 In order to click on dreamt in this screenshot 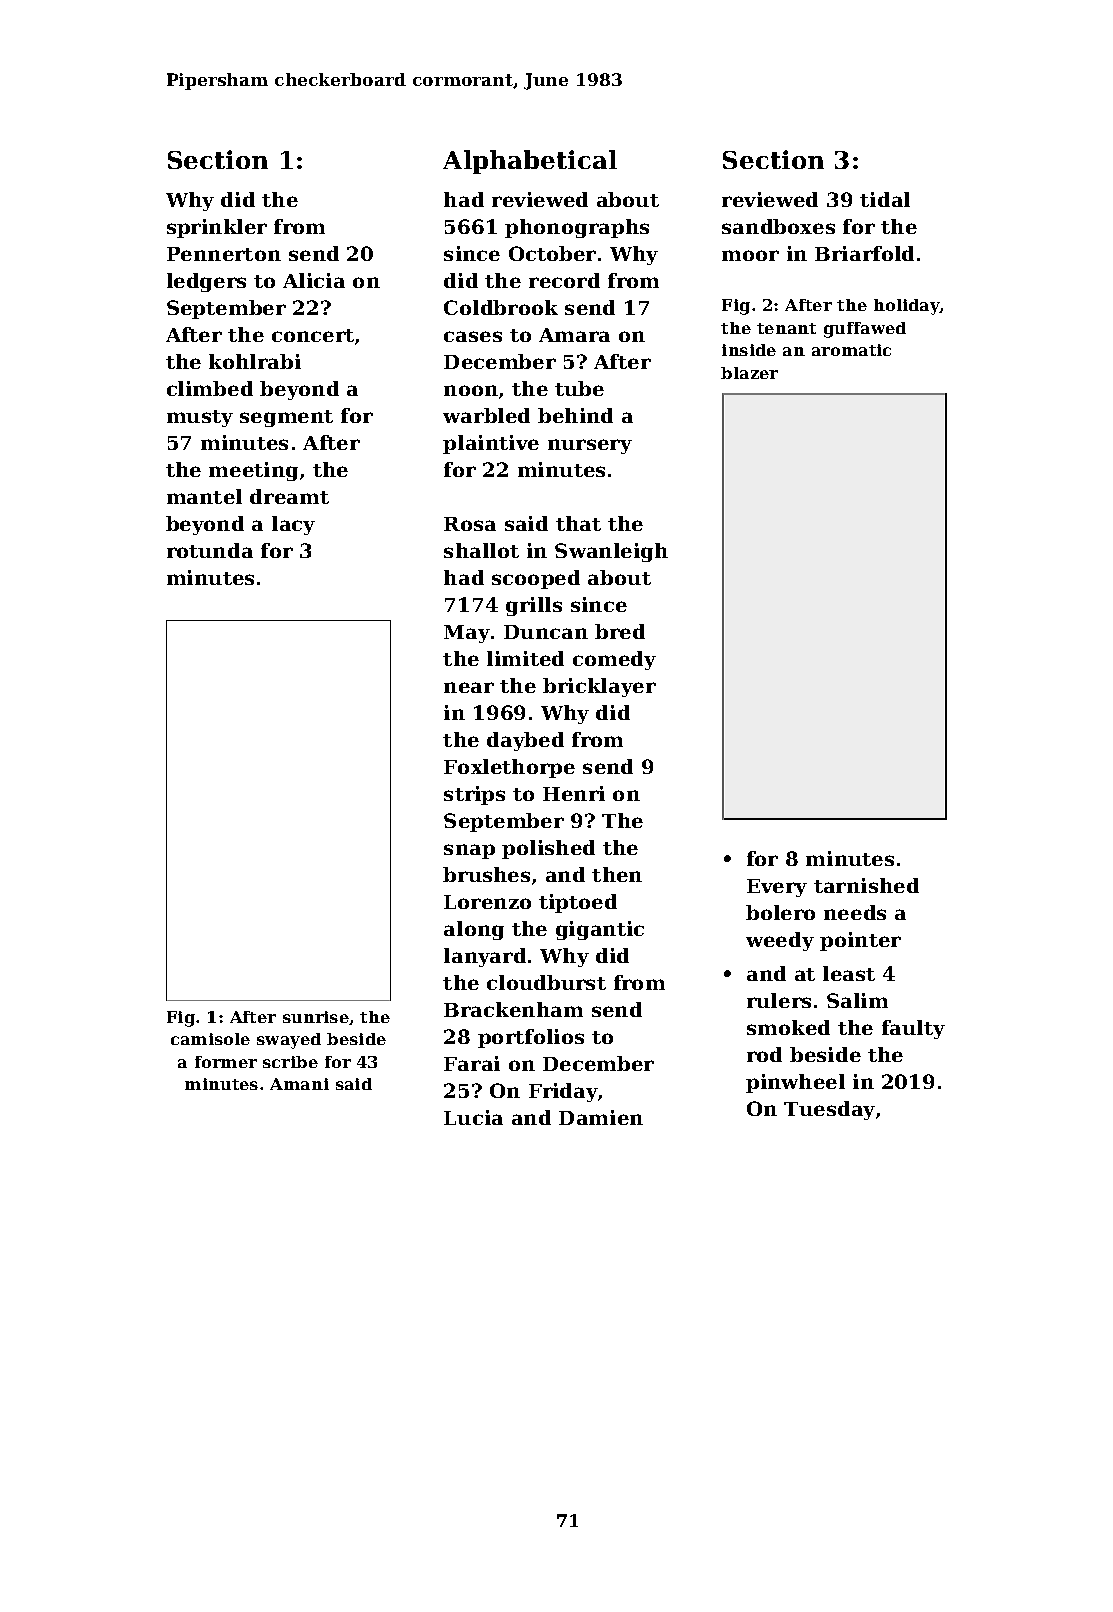, I will do `click(289, 496)`.
